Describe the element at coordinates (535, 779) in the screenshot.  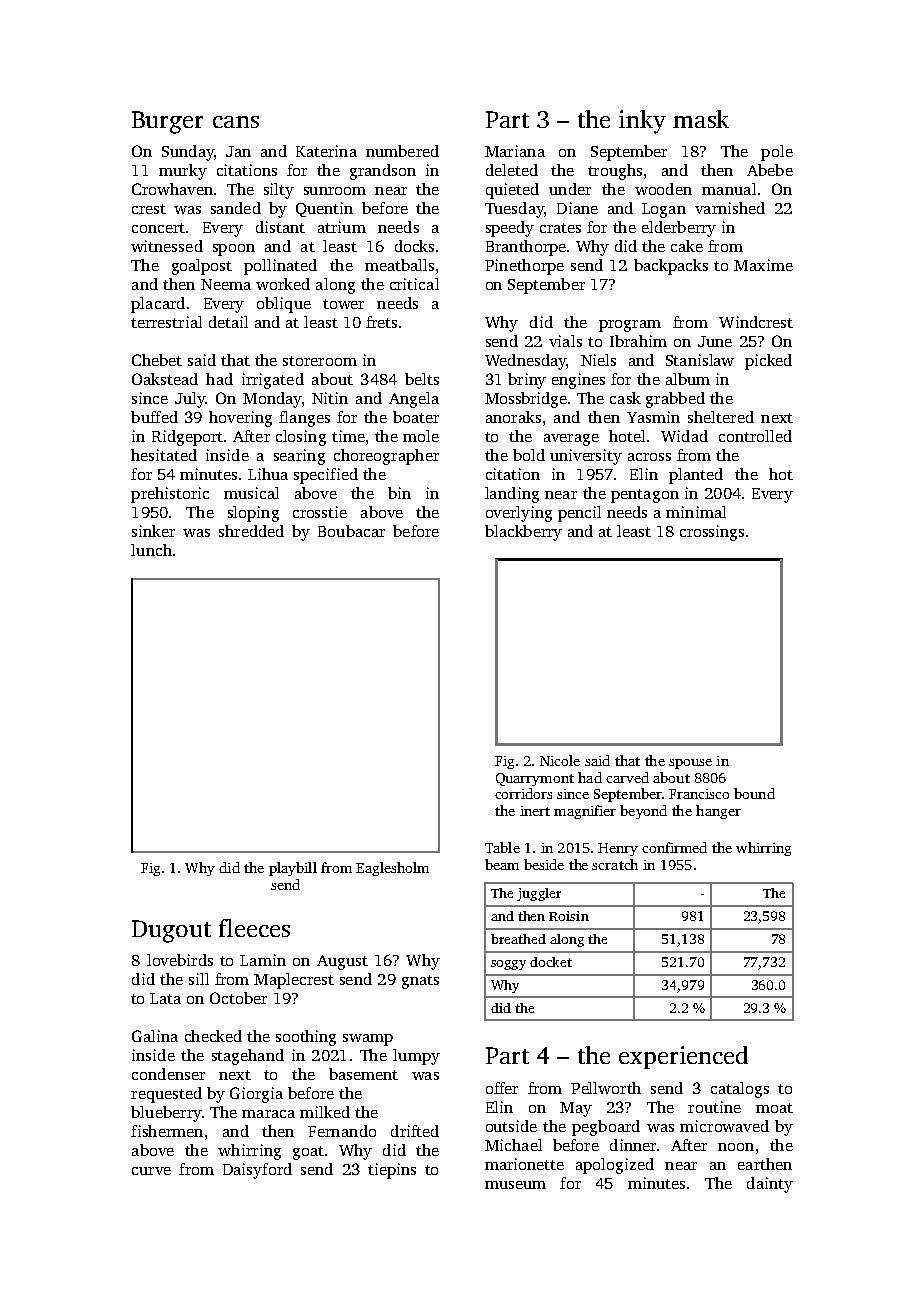
I see `Quarrymont` at that location.
